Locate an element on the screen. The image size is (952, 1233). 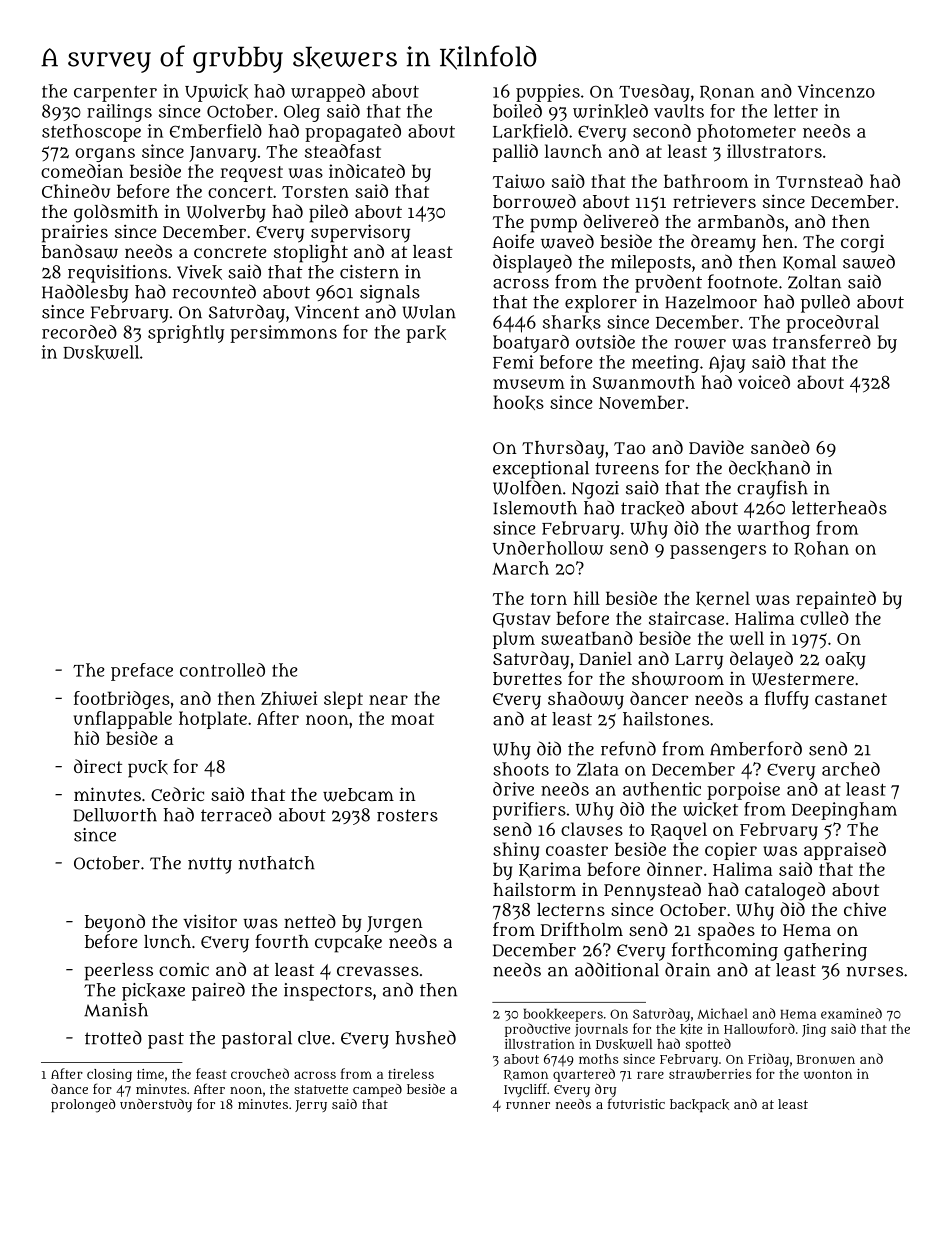
hotplate is located at coordinates (213, 720).
